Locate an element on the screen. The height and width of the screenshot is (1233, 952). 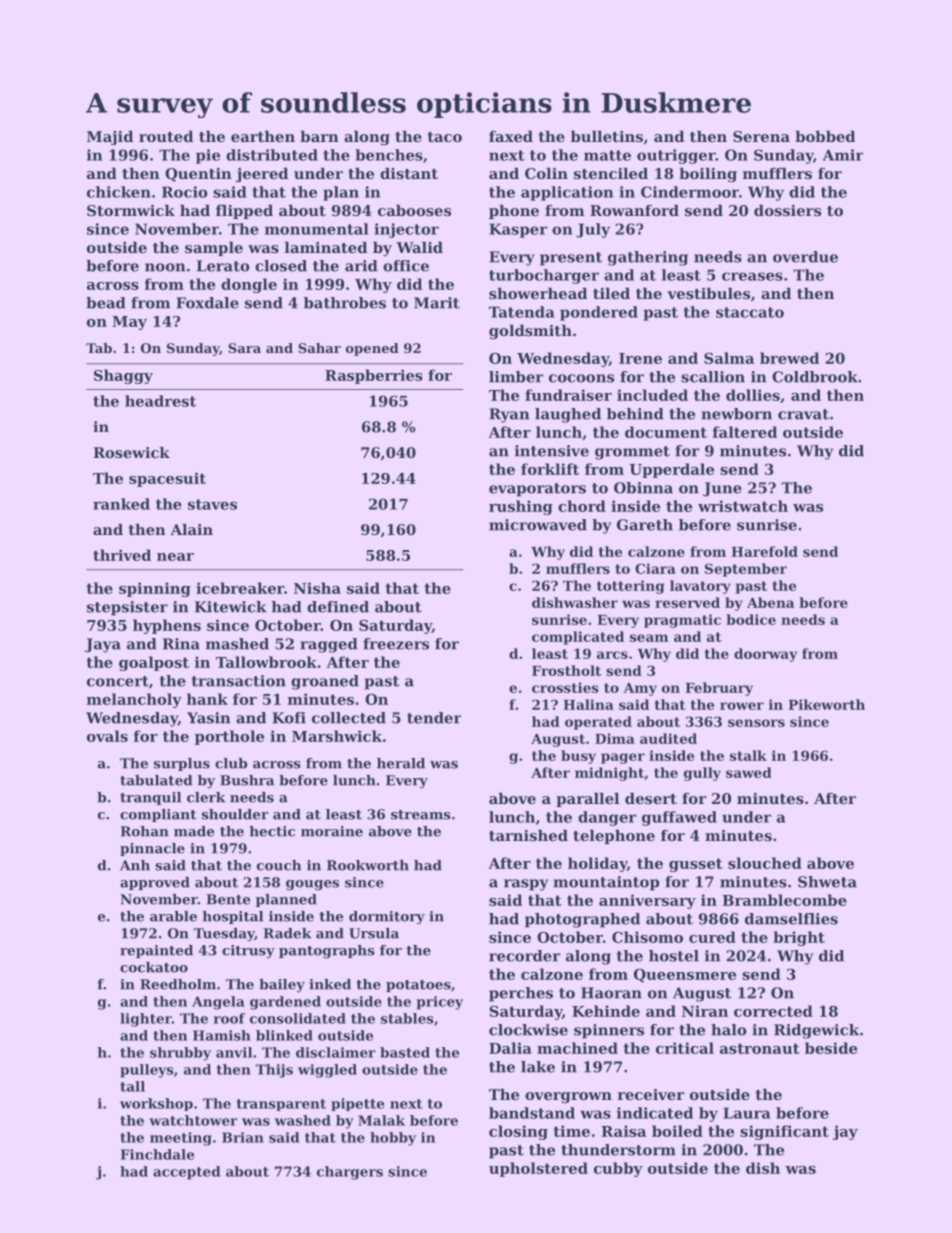
tender is located at coordinates (434, 718).
